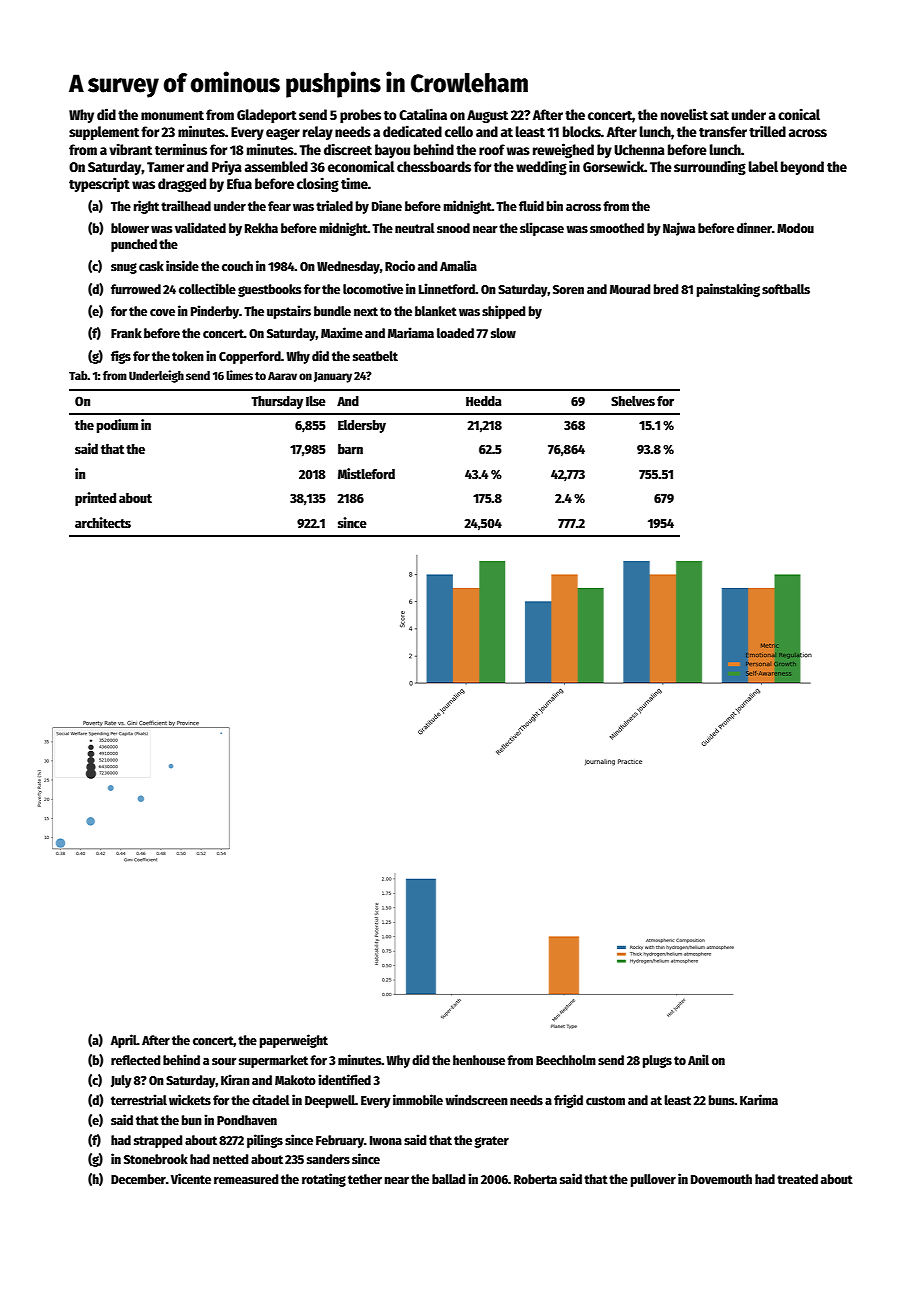  Describe the element at coordinates (135, 1060) in the document. I see `reflected` at that location.
